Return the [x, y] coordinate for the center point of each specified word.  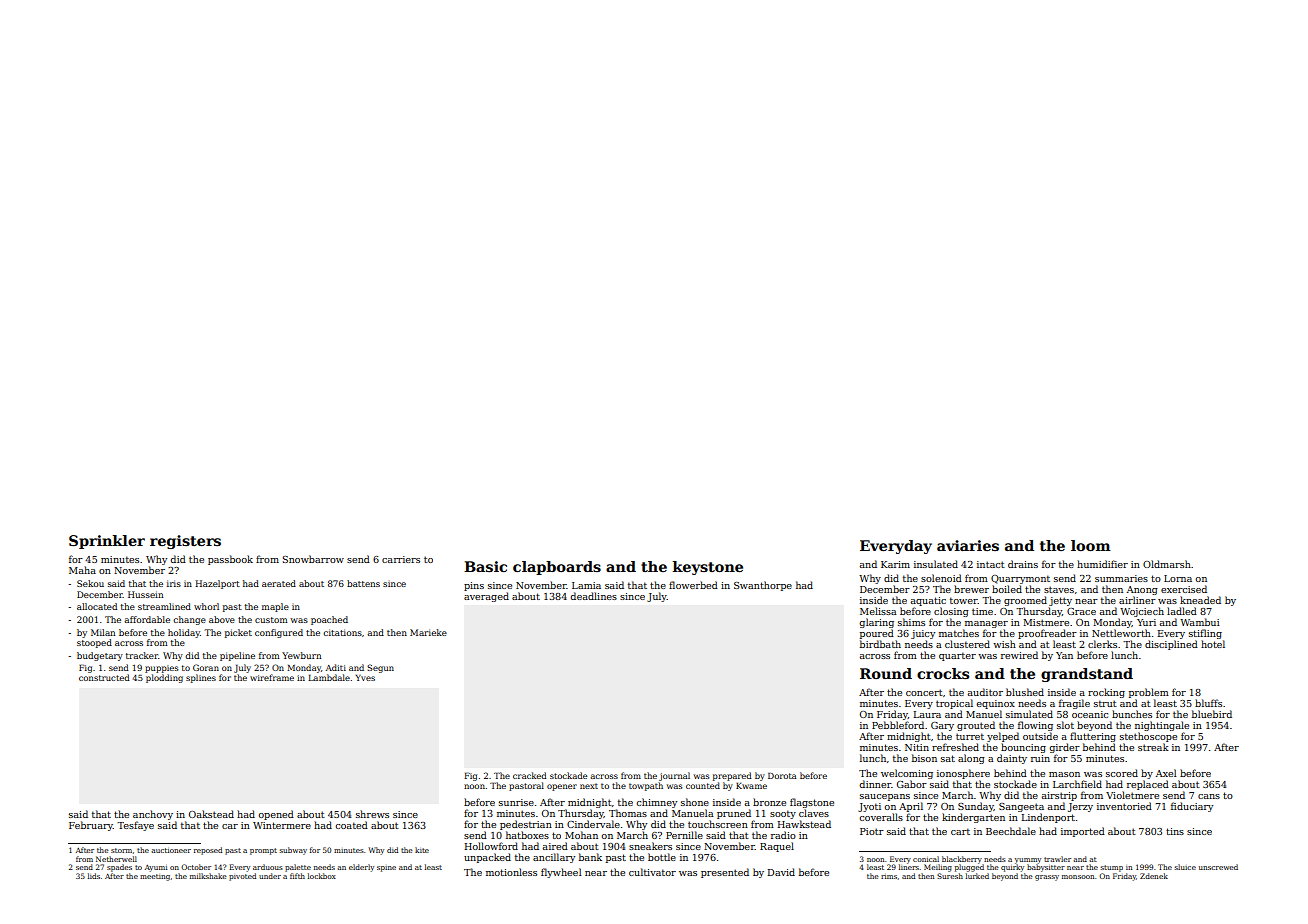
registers [185, 542]
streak [1153, 747]
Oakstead [211, 814]
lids [94, 876]
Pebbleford [898, 725]
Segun [380, 668]
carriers [401, 559]
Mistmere [1046, 622]
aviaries [968, 545]
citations [342, 632]
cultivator [652, 872]
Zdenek [1154, 876]
